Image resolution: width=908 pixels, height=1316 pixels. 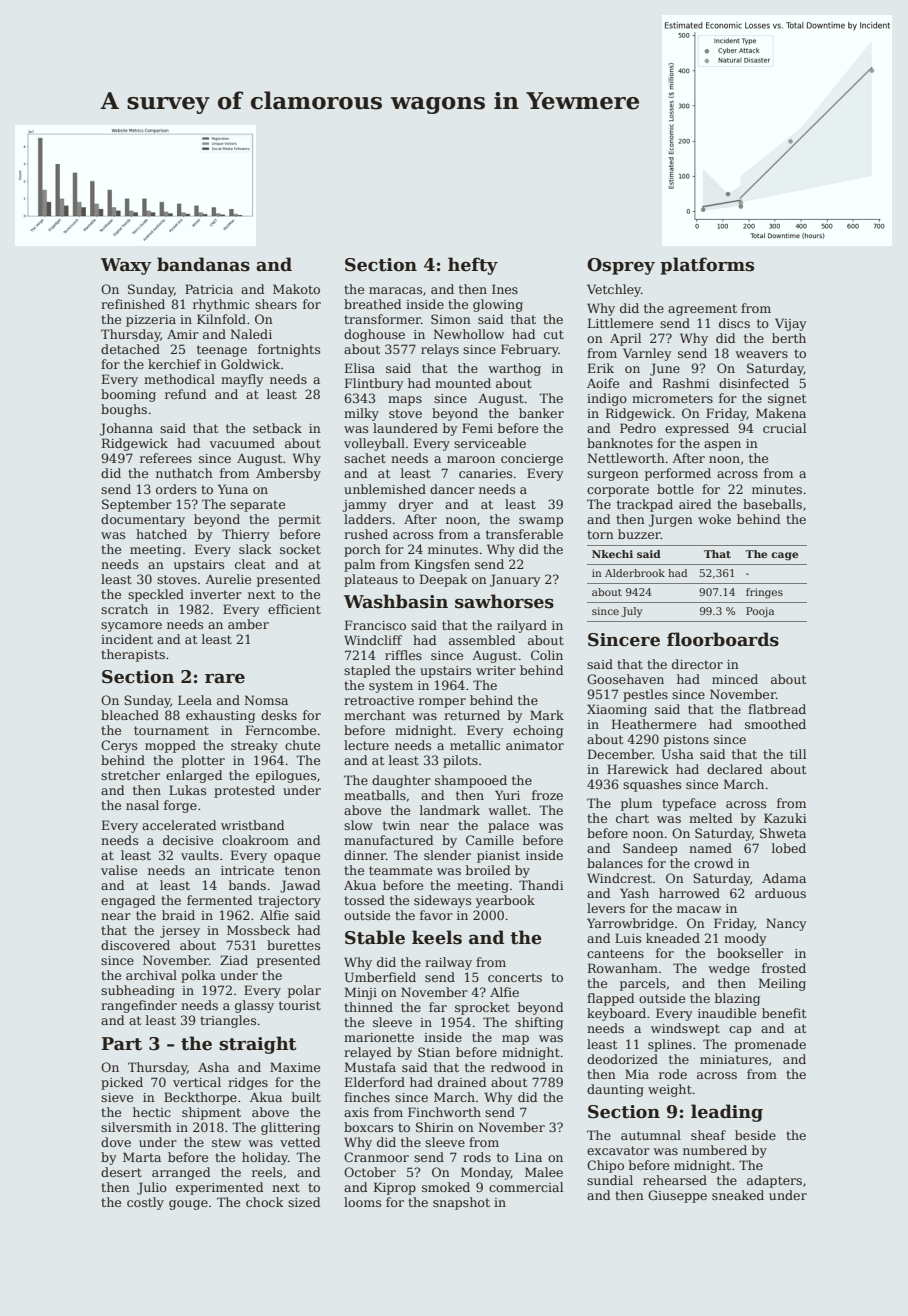 I want to click on mounted, so click(x=463, y=383).
